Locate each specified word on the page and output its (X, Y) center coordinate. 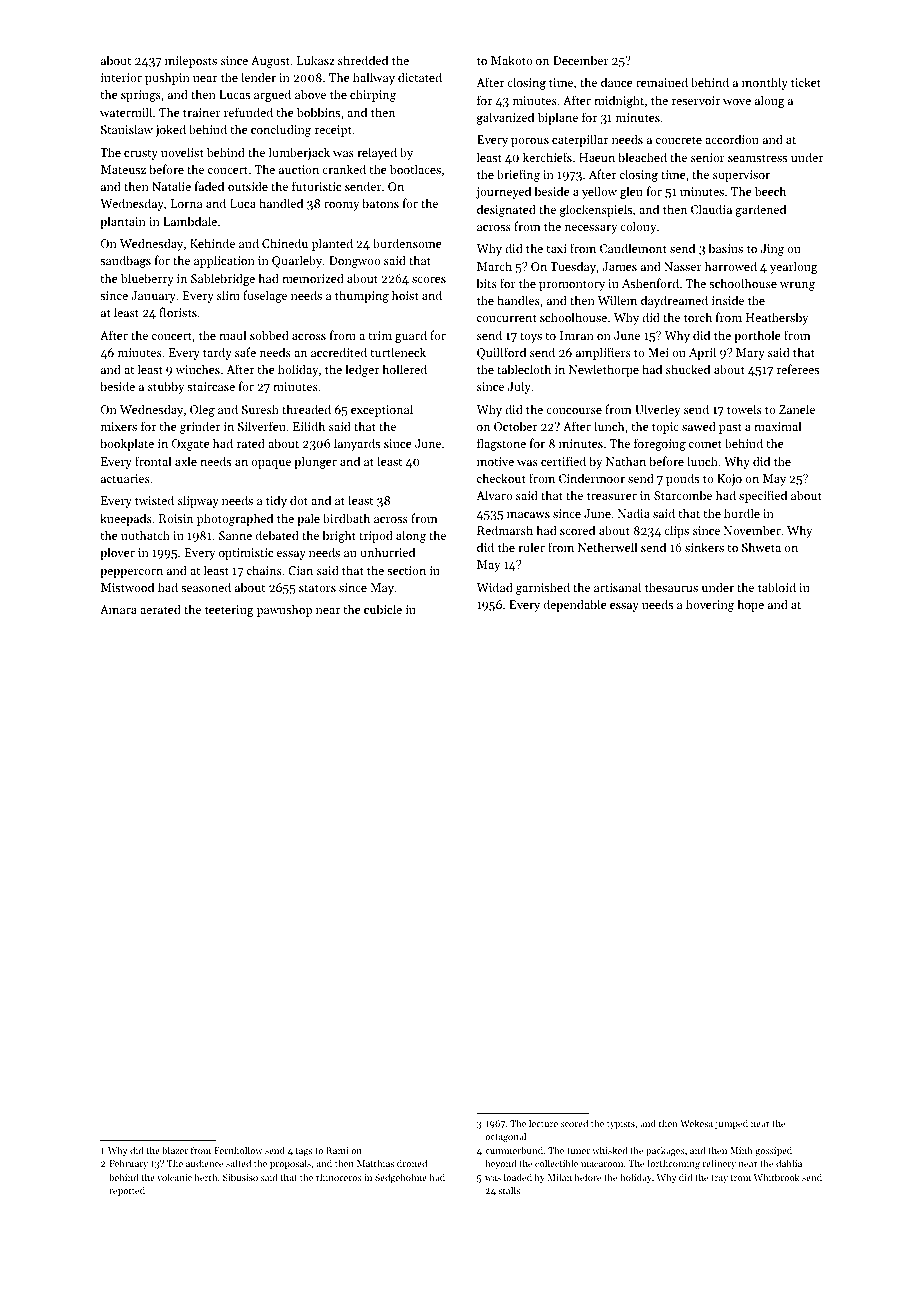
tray (719, 1179)
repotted (127, 1191)
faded (209, 186)
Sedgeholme (401, 1178)
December (581, 60)
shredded (363, 60)
